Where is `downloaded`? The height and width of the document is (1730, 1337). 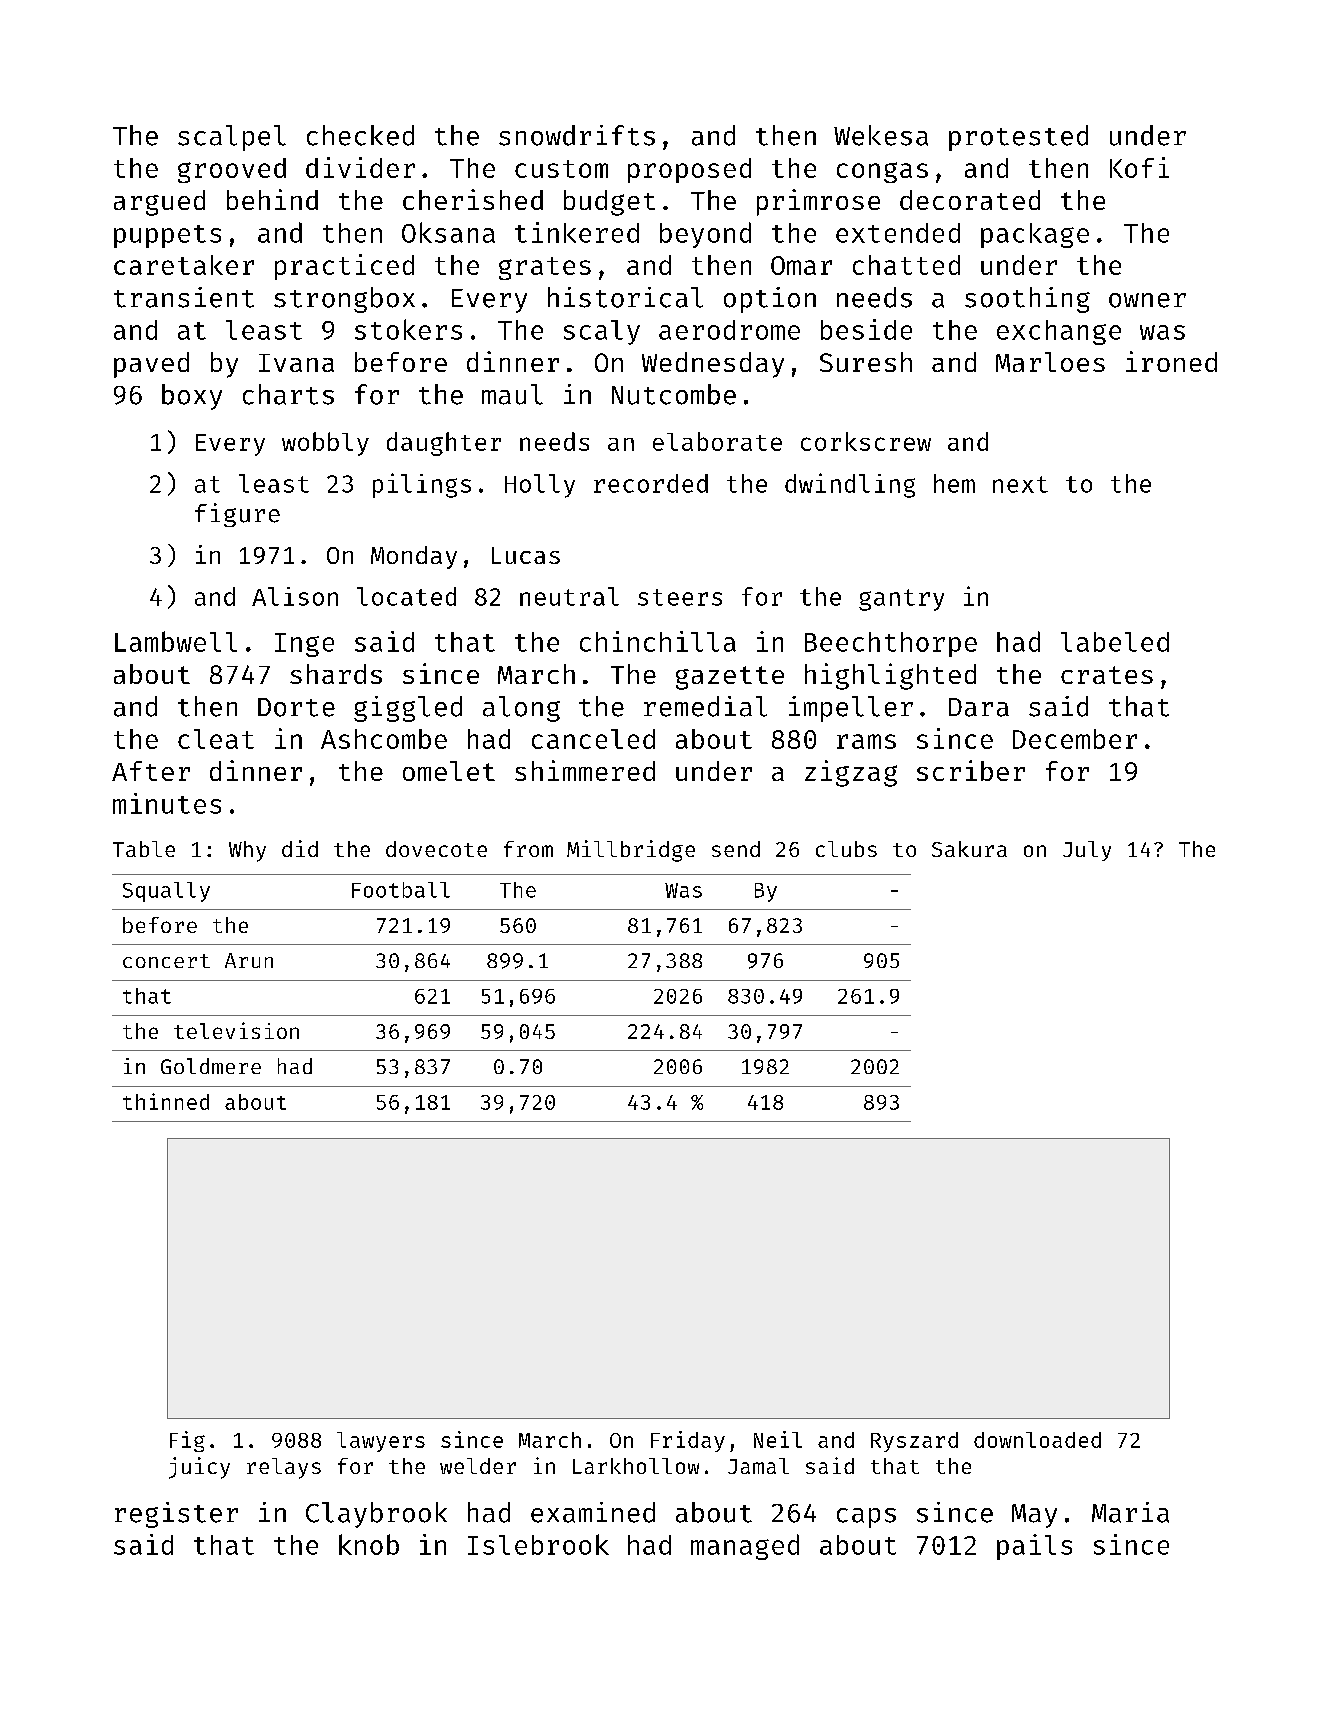 downloaded is located at coordinates (1037, 1440).
